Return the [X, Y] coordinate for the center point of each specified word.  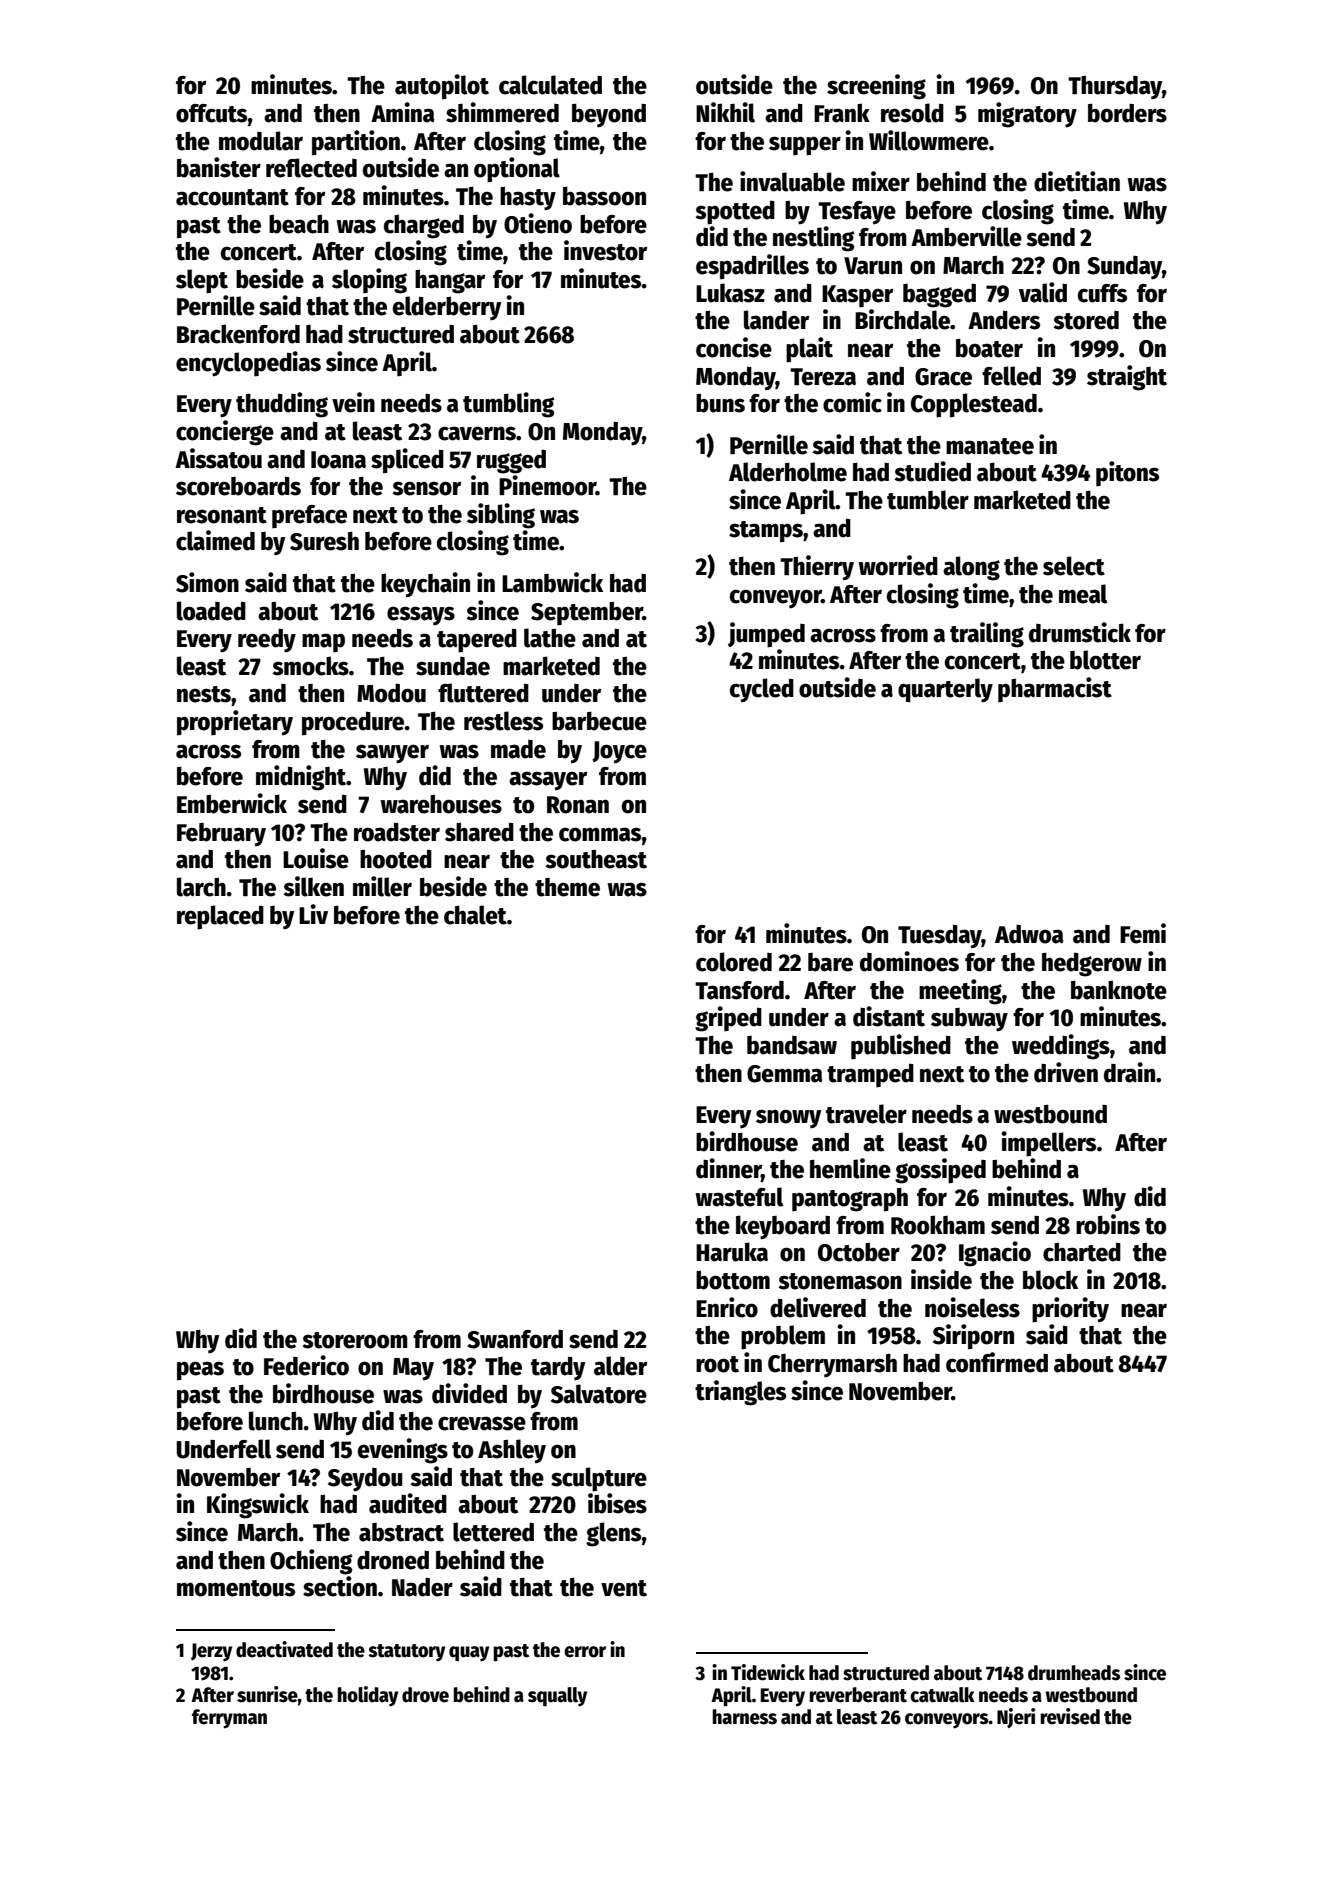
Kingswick [258, 1506]
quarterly [945, 690]
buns [720, 403]
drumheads [1074, 1673]
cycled [762, 690]
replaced [220, 917]
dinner [729, 1169]
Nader [422, 1587]
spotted [735, 213]
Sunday [1124, 268]
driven [1066, 1072]
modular [261, 141]
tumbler [928, 500]
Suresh [324, 541]
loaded [211, 611]
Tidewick [768, 1672]
